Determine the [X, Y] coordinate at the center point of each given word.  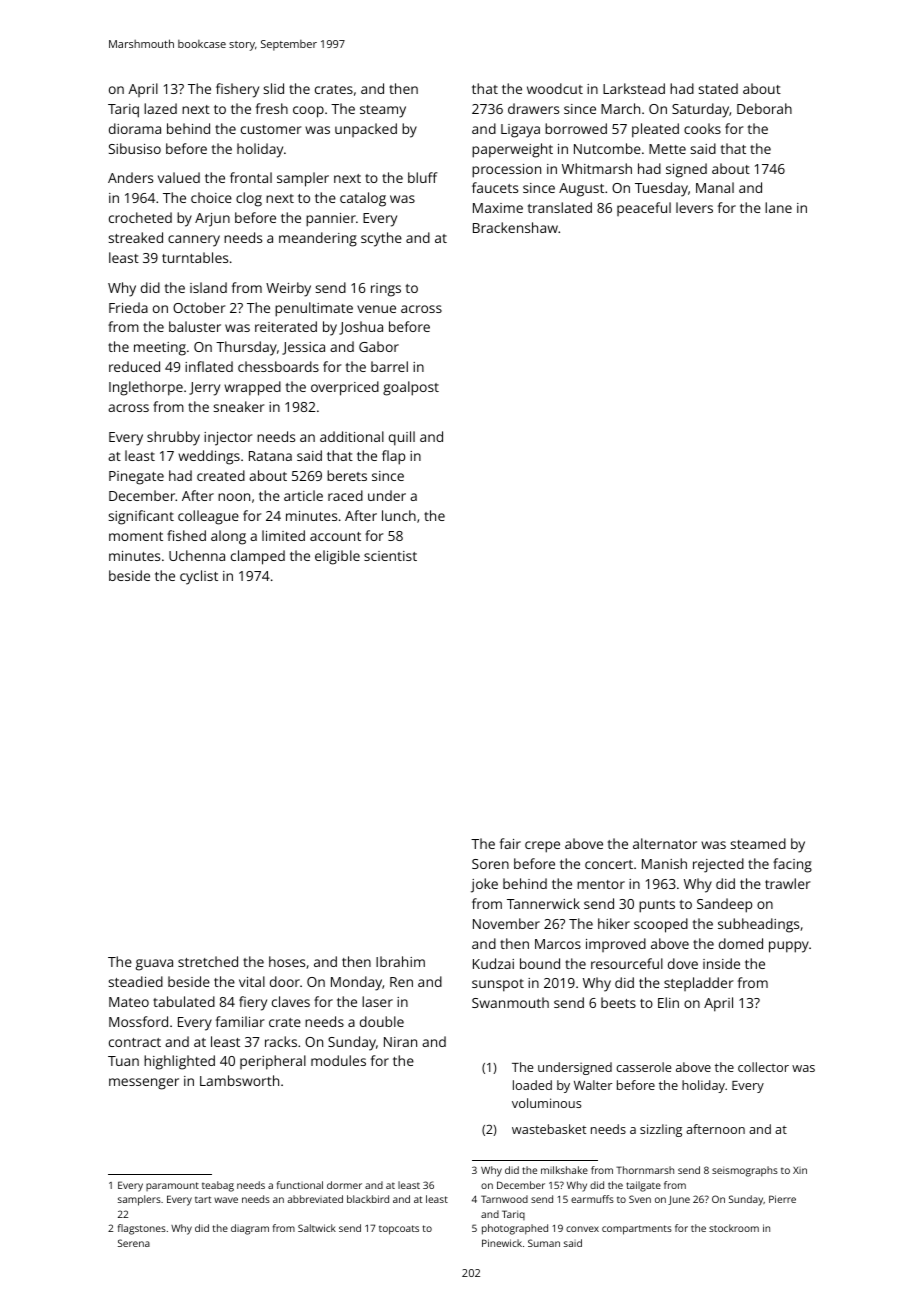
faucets [495, 187]
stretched [208, 961]
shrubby [173, 438]
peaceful [644, 209]
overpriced [345, 388]
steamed [758, 843]
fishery [237, 90]
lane [778, 207]
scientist [390, 556]
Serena [134, 1243]
